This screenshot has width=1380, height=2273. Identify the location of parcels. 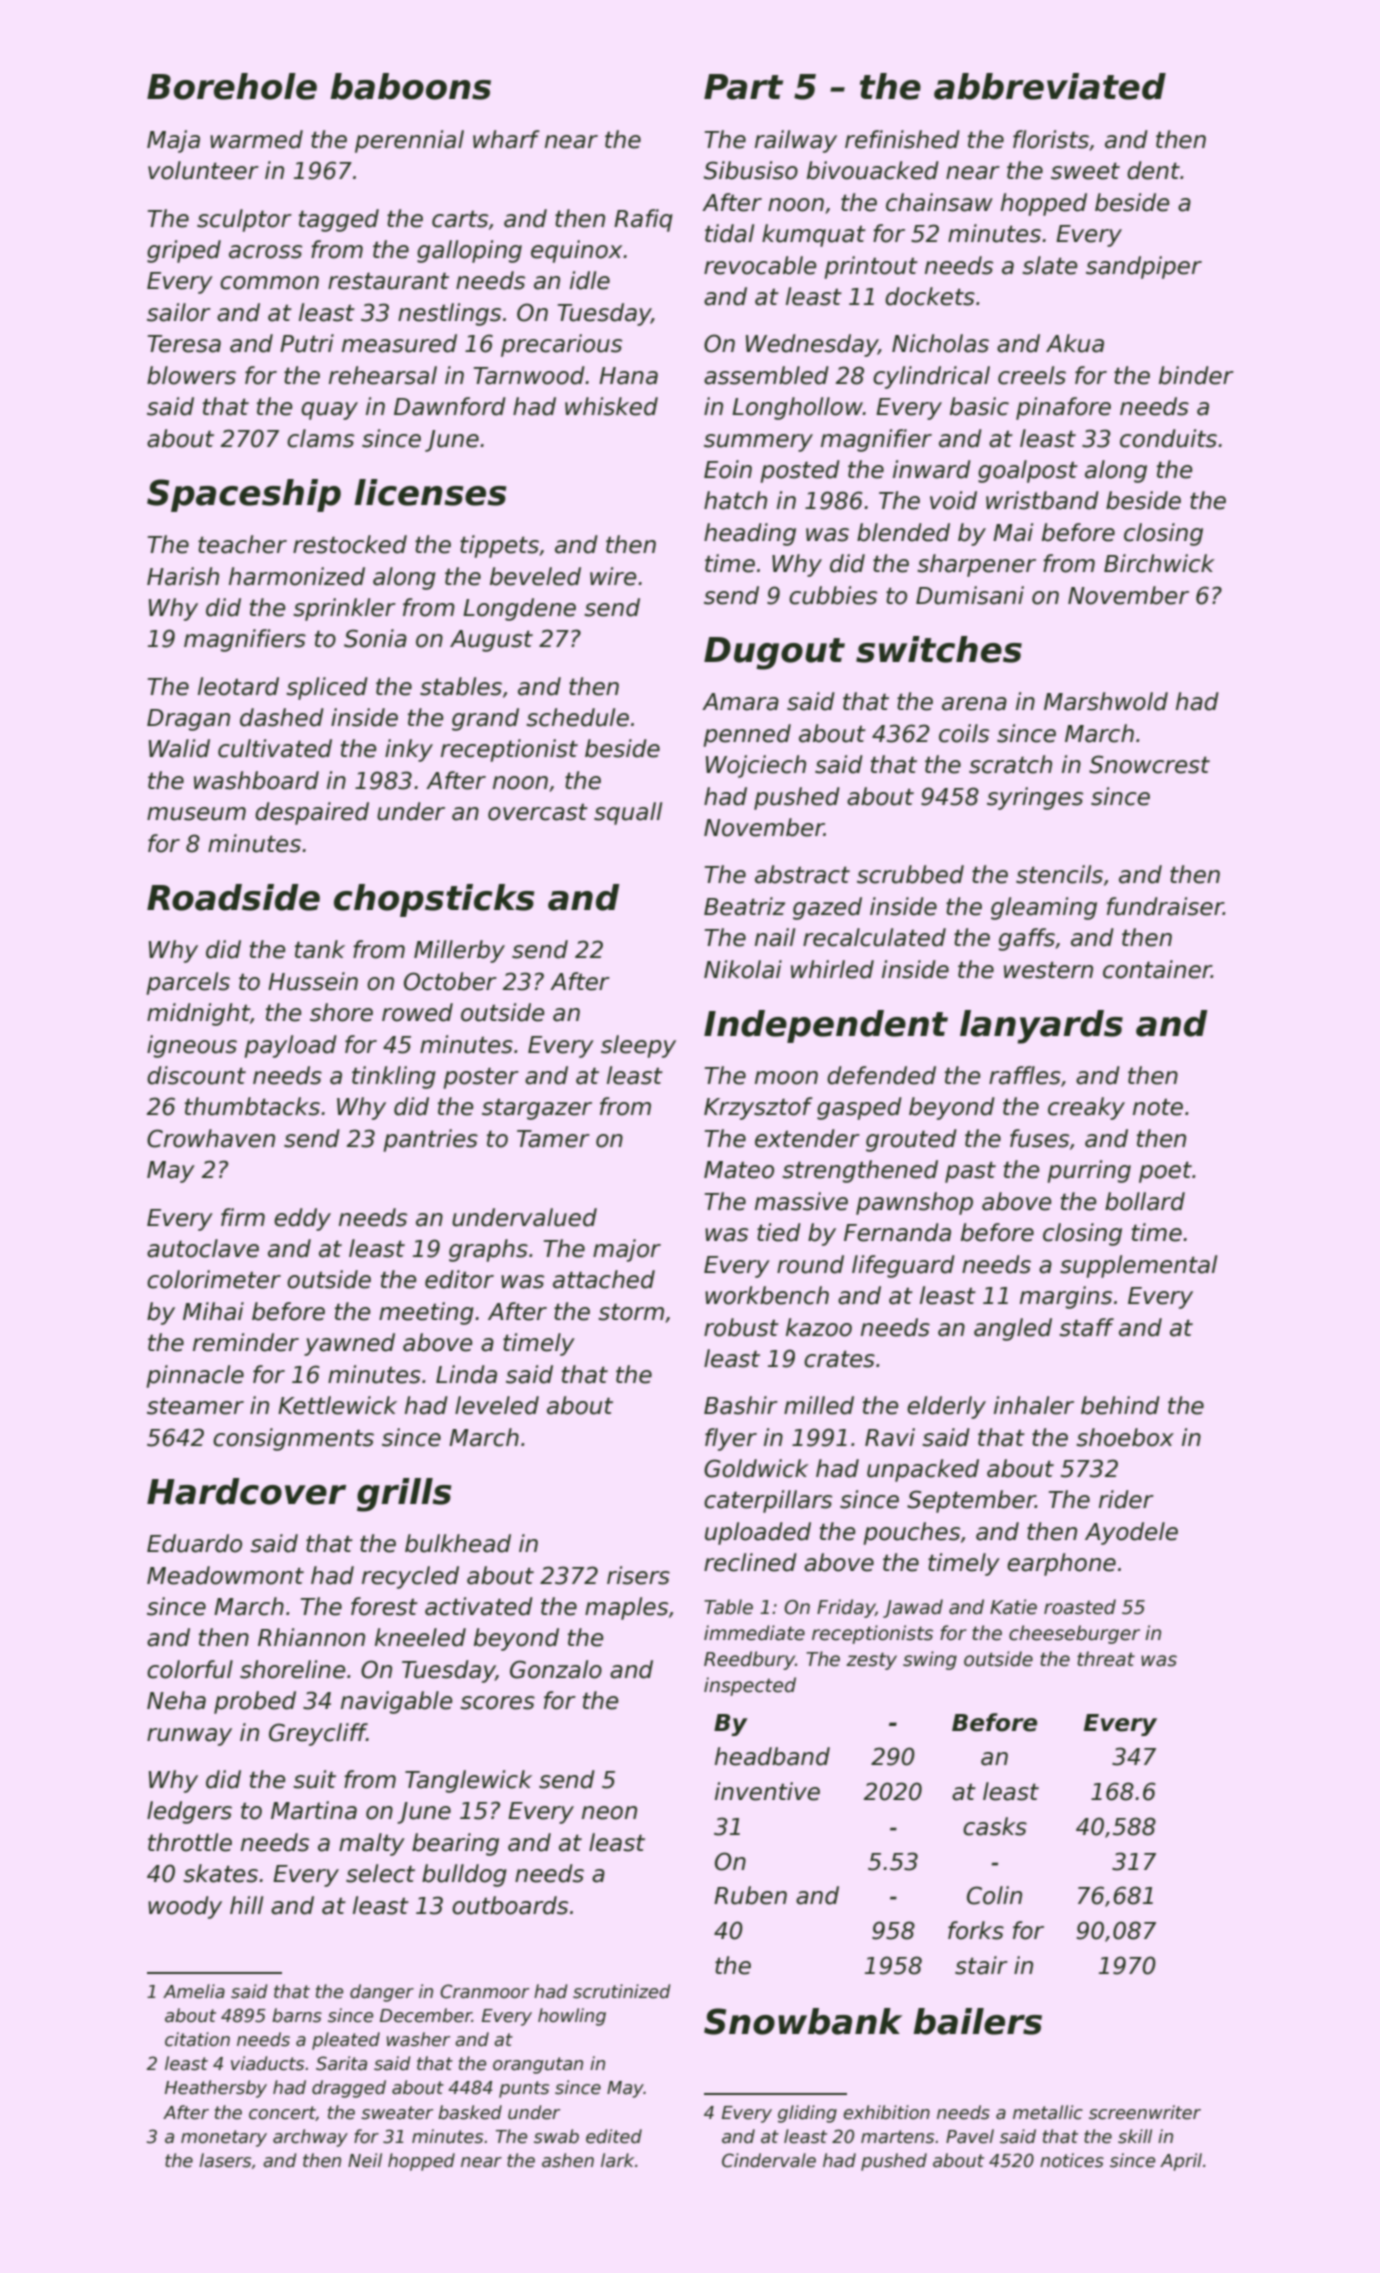
(188, 983).
